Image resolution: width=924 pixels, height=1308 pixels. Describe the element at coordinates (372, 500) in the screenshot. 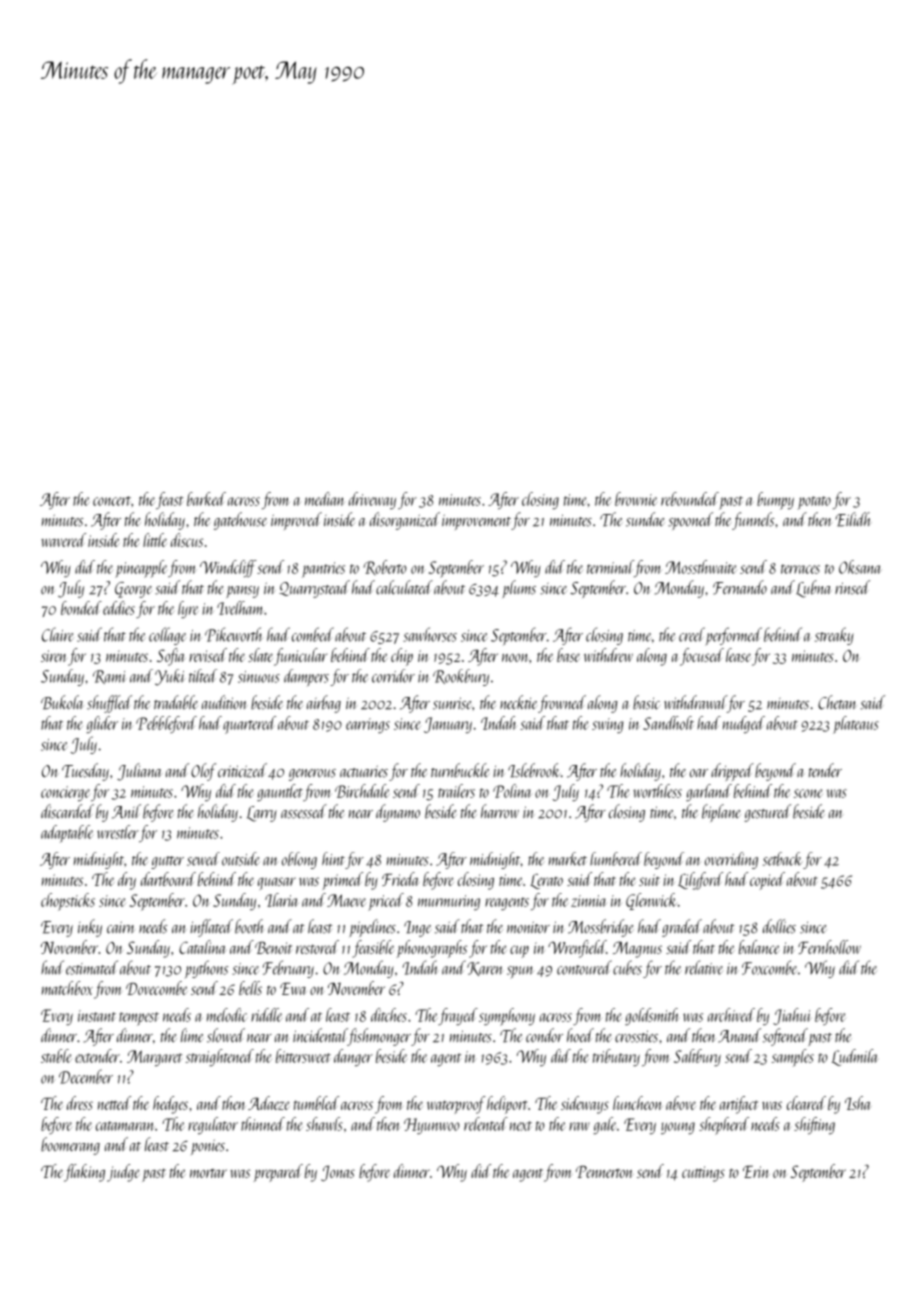

I see `driveway` at that location.
